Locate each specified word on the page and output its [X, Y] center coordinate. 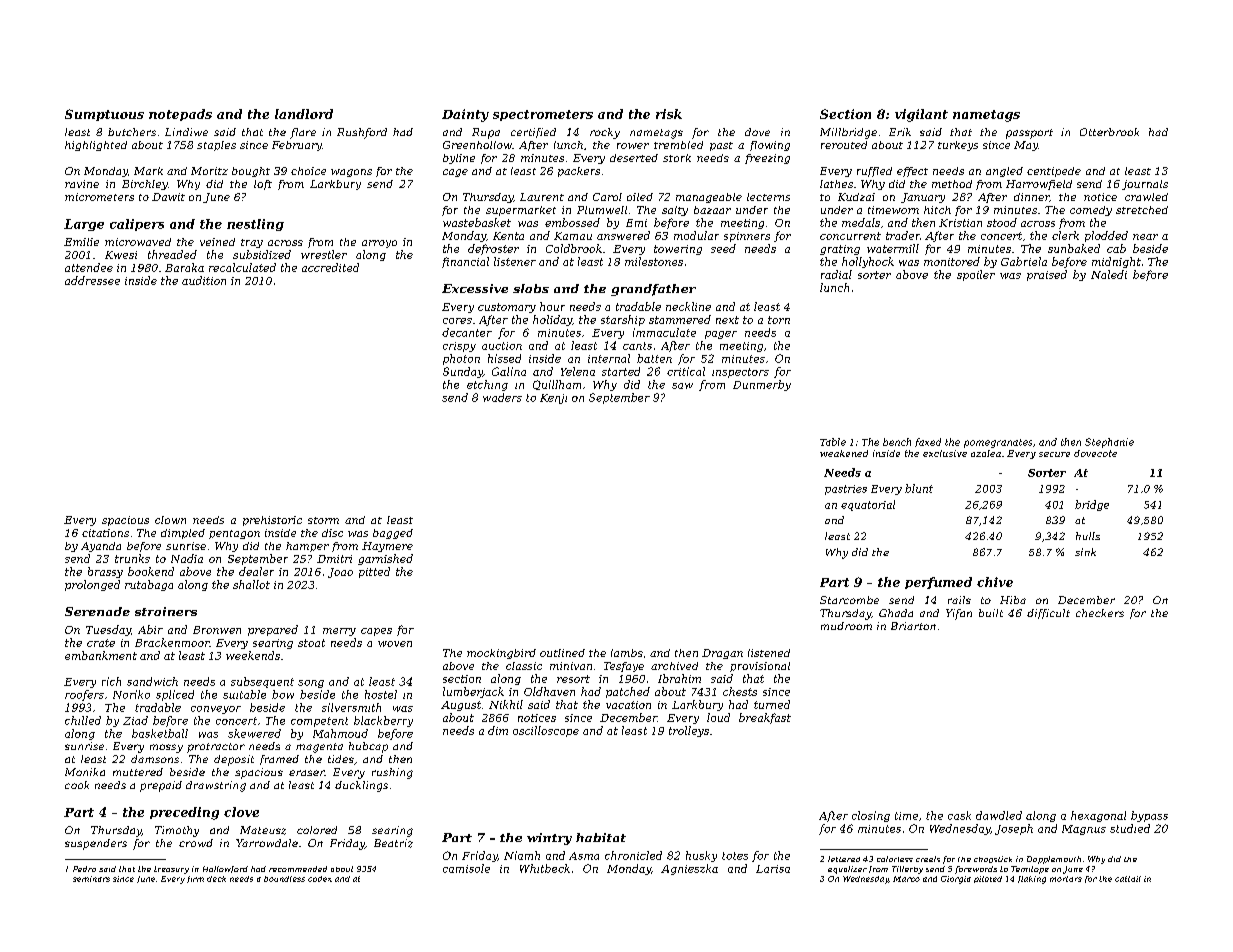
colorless [895, 859]
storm [323, 520]
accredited [330, 267]
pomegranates [998, 443]
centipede [1054, 172]
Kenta [508, 236]
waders [502, 397]
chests [740, 691]
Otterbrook [1109, 132]
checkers [1100, 613]
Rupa [486, 133]
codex [320, 879]
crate [101, 643]
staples [216, 146]
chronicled [633, 855]
